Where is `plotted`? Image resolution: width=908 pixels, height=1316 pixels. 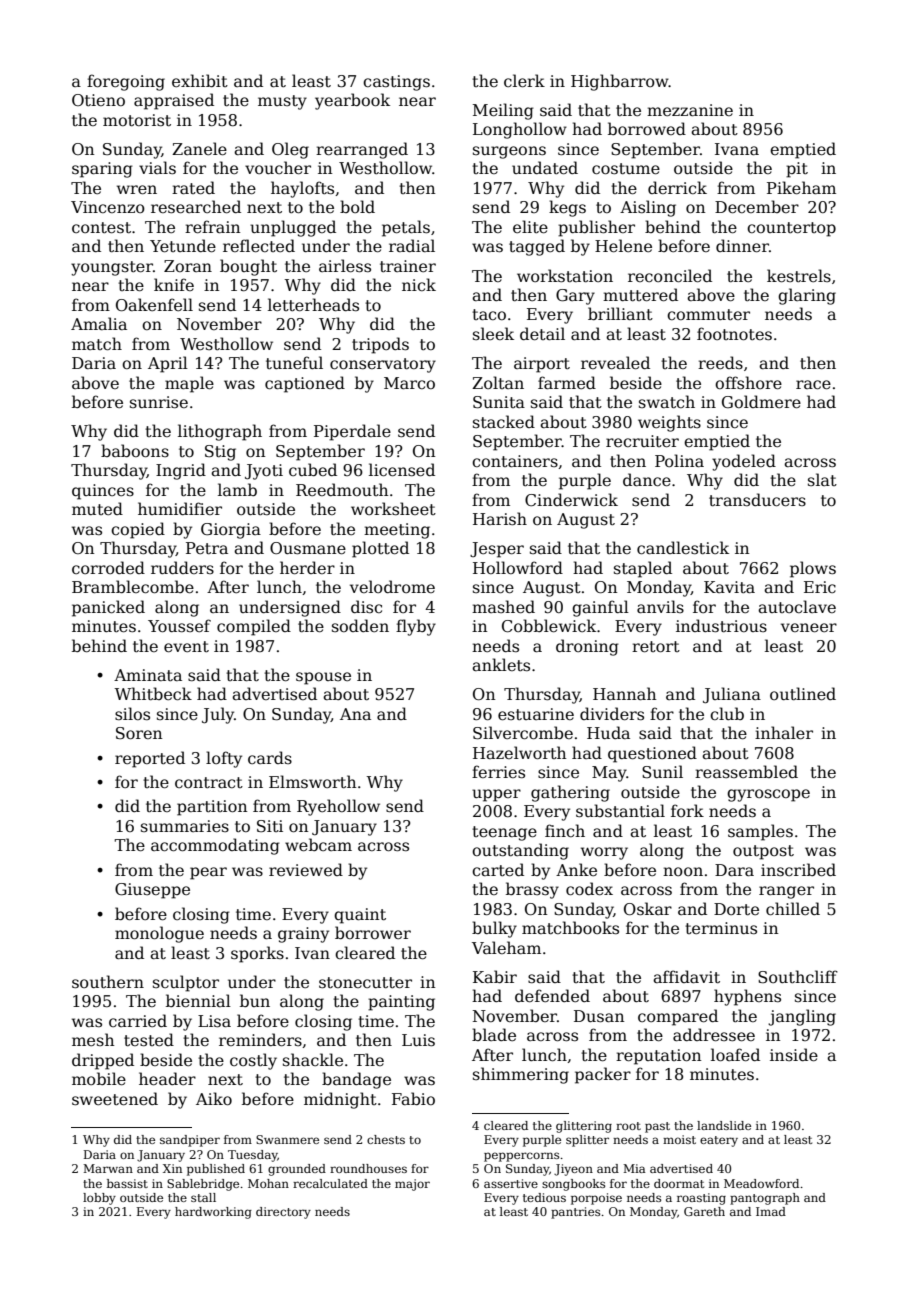 plotted is located at coordinates (380, 549).
